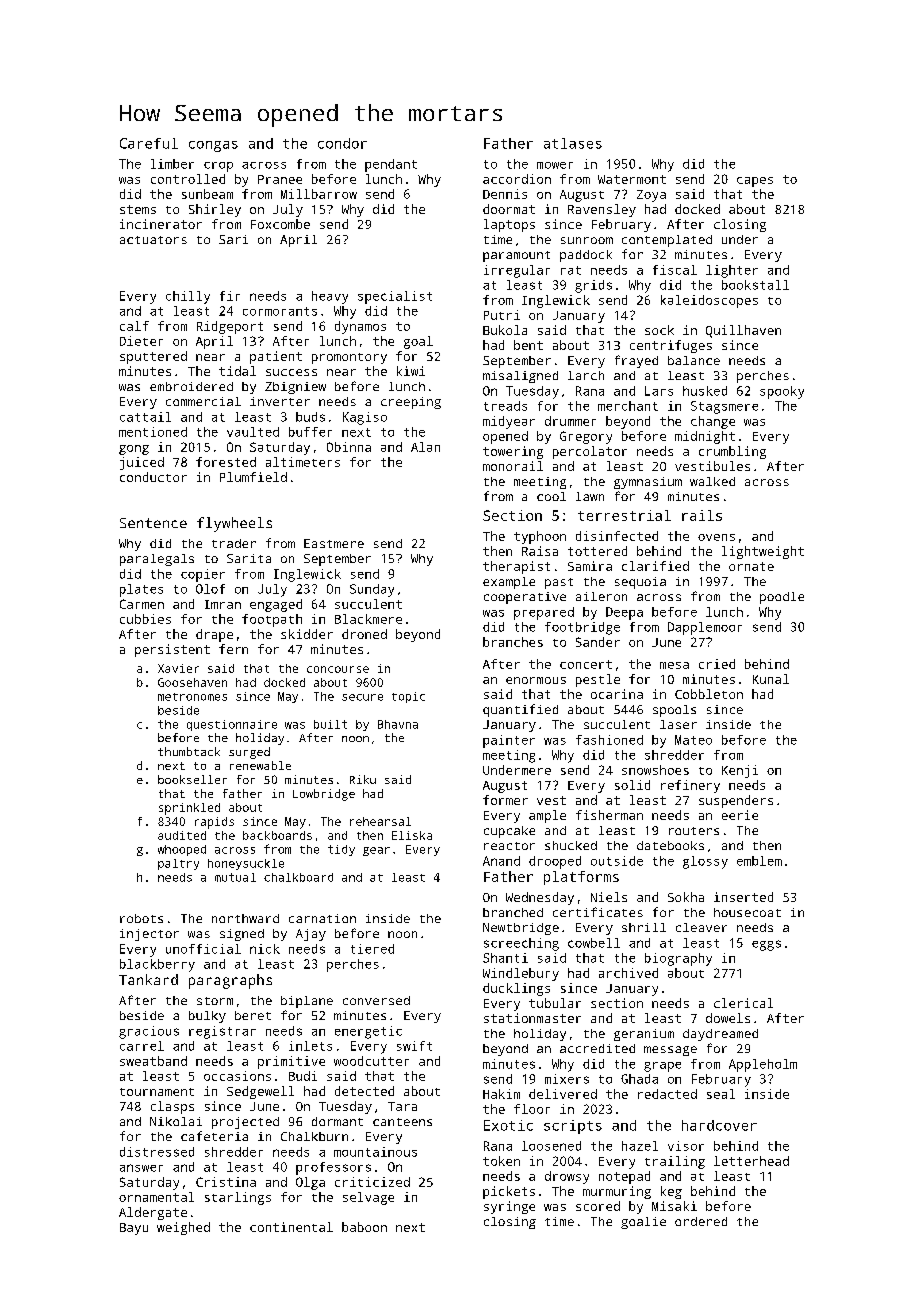 This page has height=1308, width=924. Describe the element at coordinates (759, 861) in the page. I see `emblem` at that location.
